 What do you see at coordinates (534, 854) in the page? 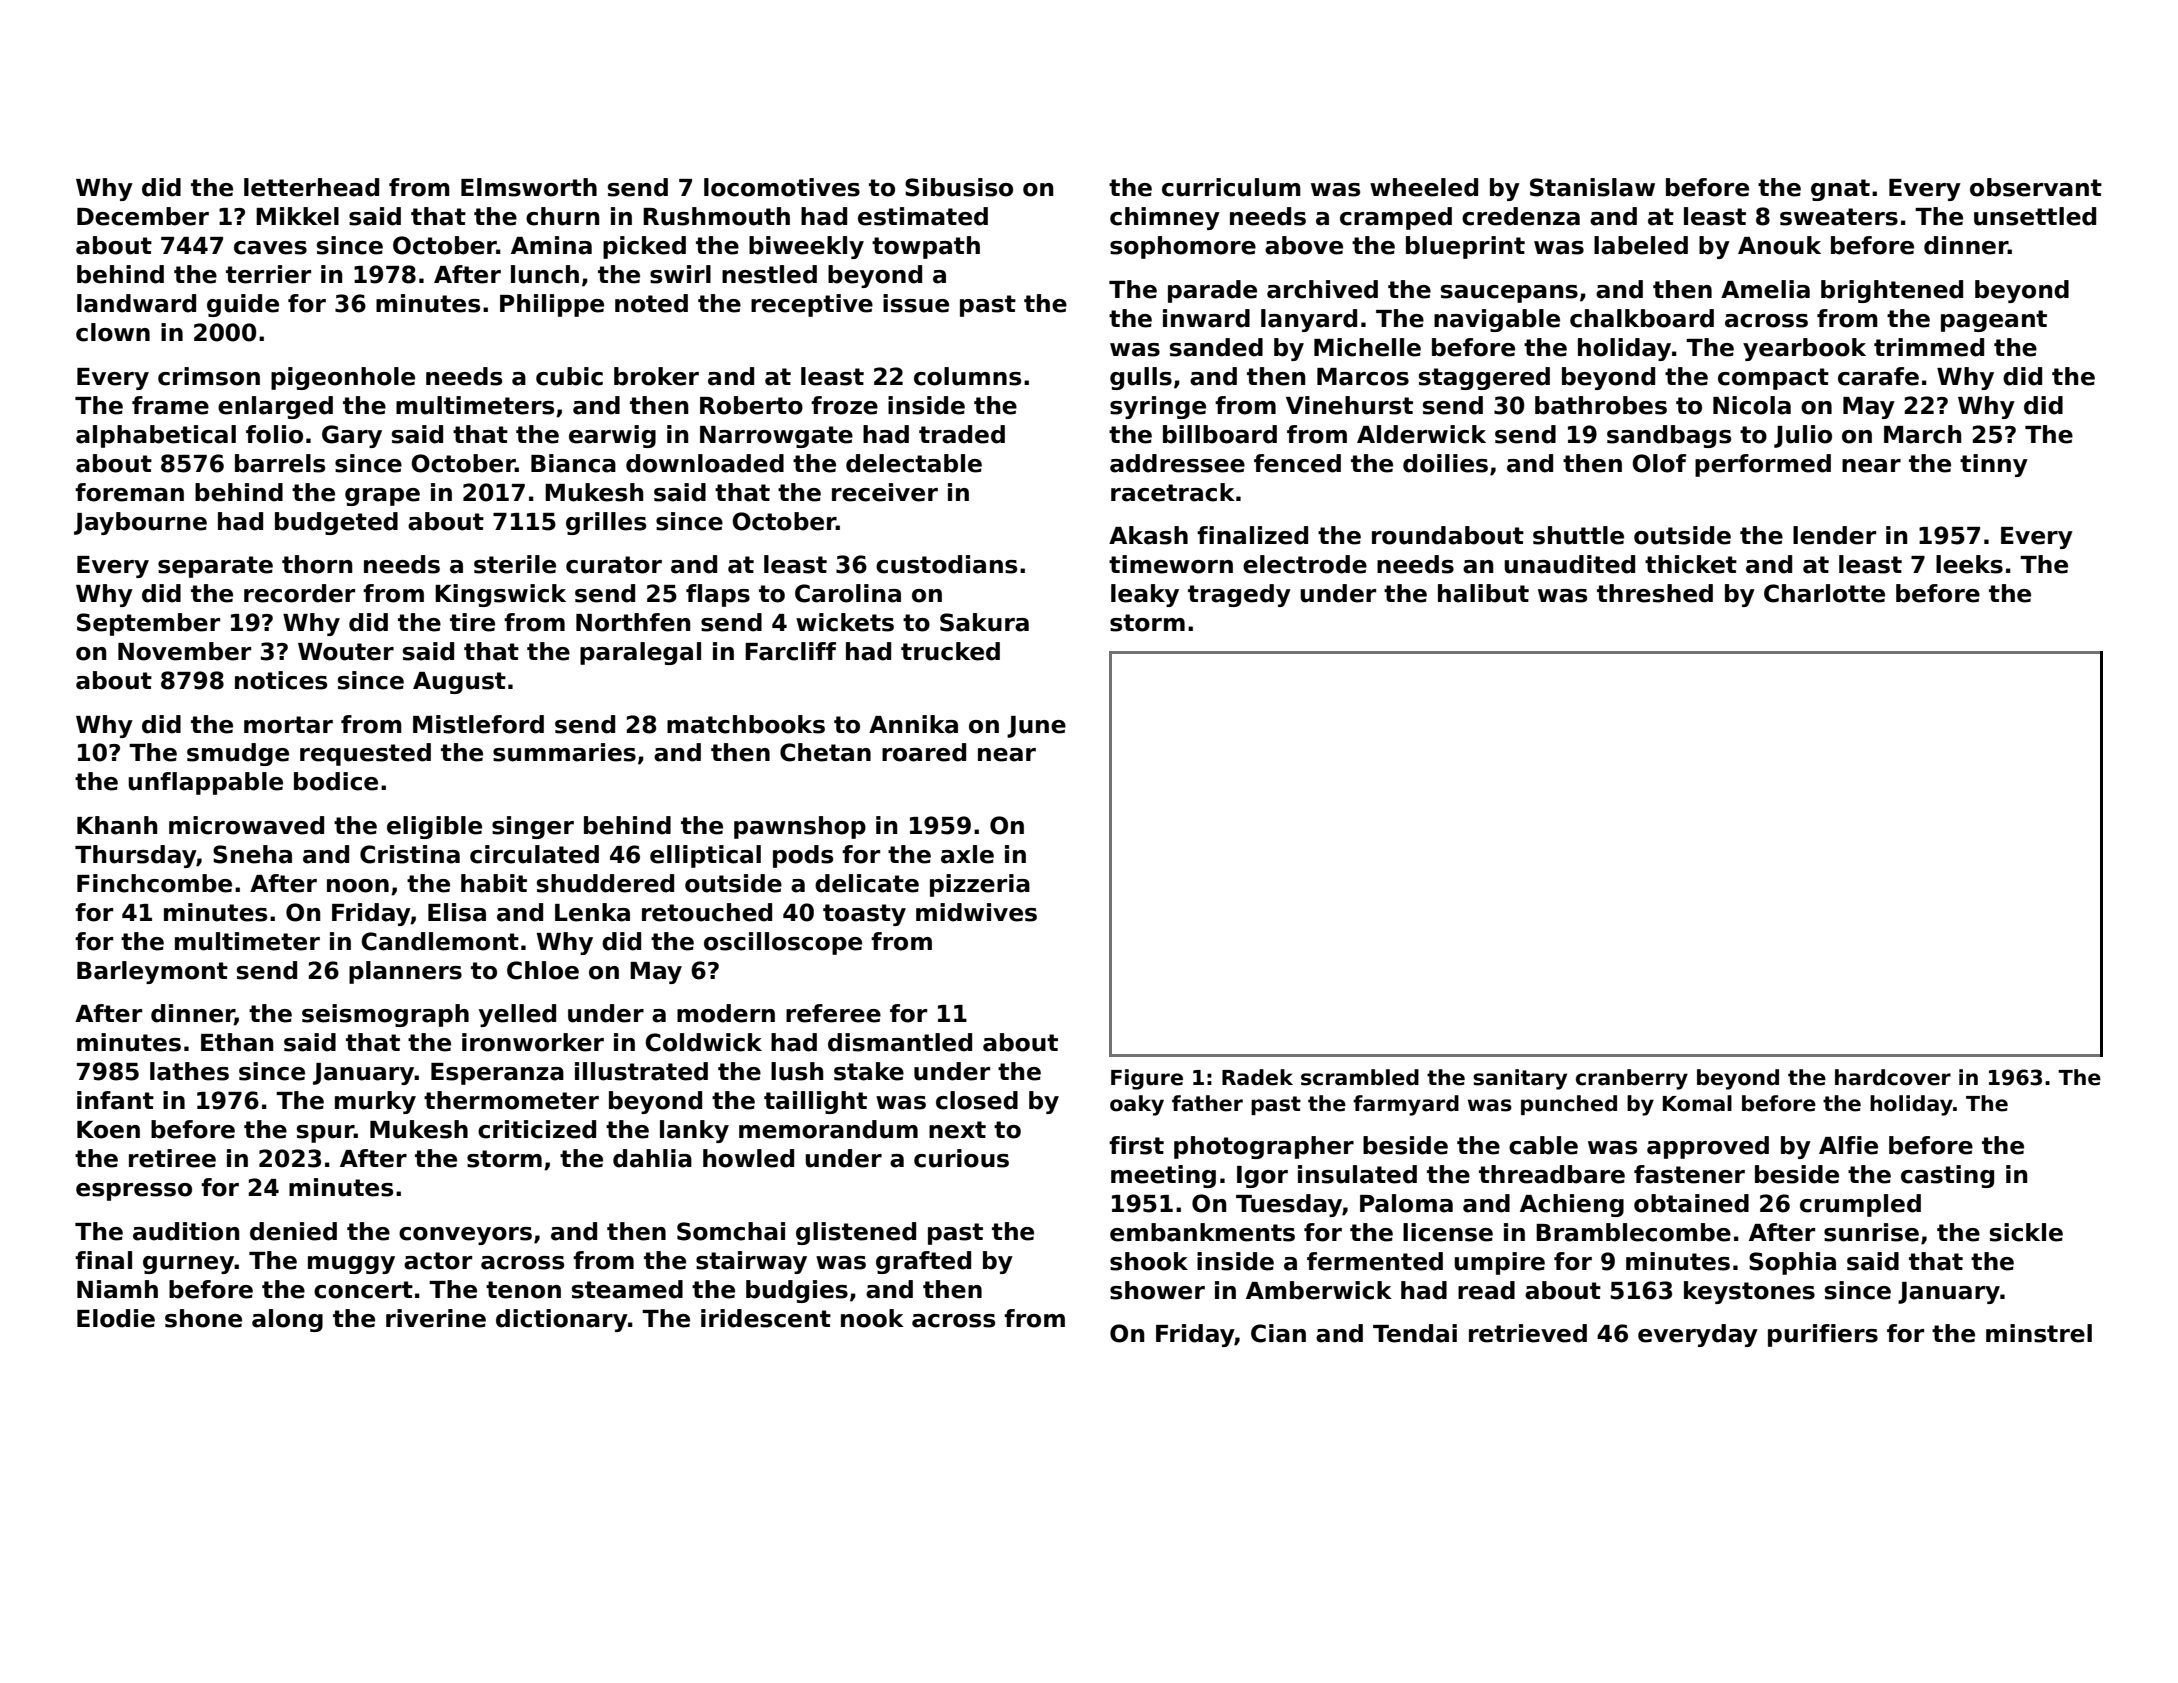
I see `circulated` at bounding box center [534, 854].
